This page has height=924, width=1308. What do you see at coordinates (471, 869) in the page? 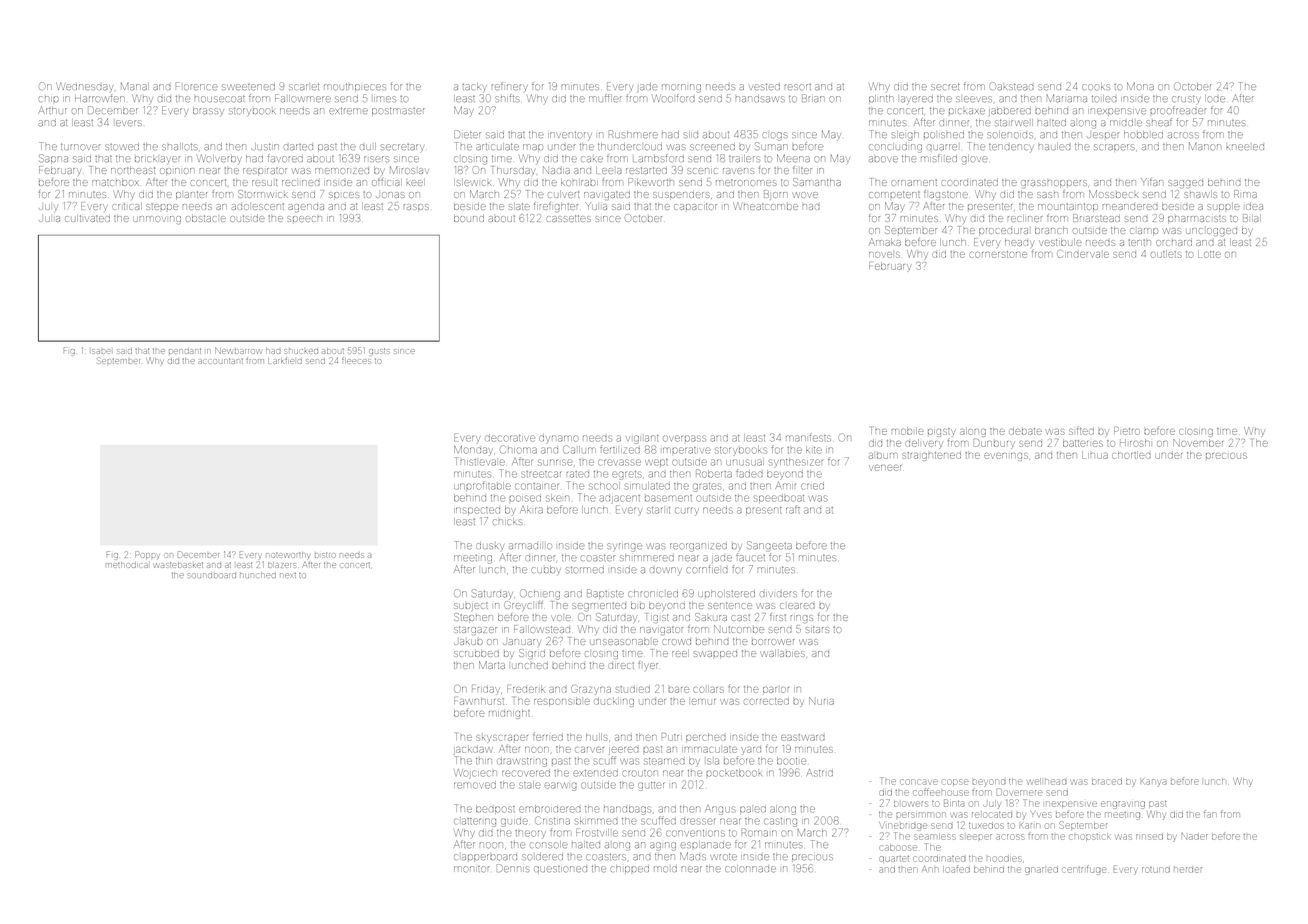
I see `monitor` at bounding box center [471, 869].
